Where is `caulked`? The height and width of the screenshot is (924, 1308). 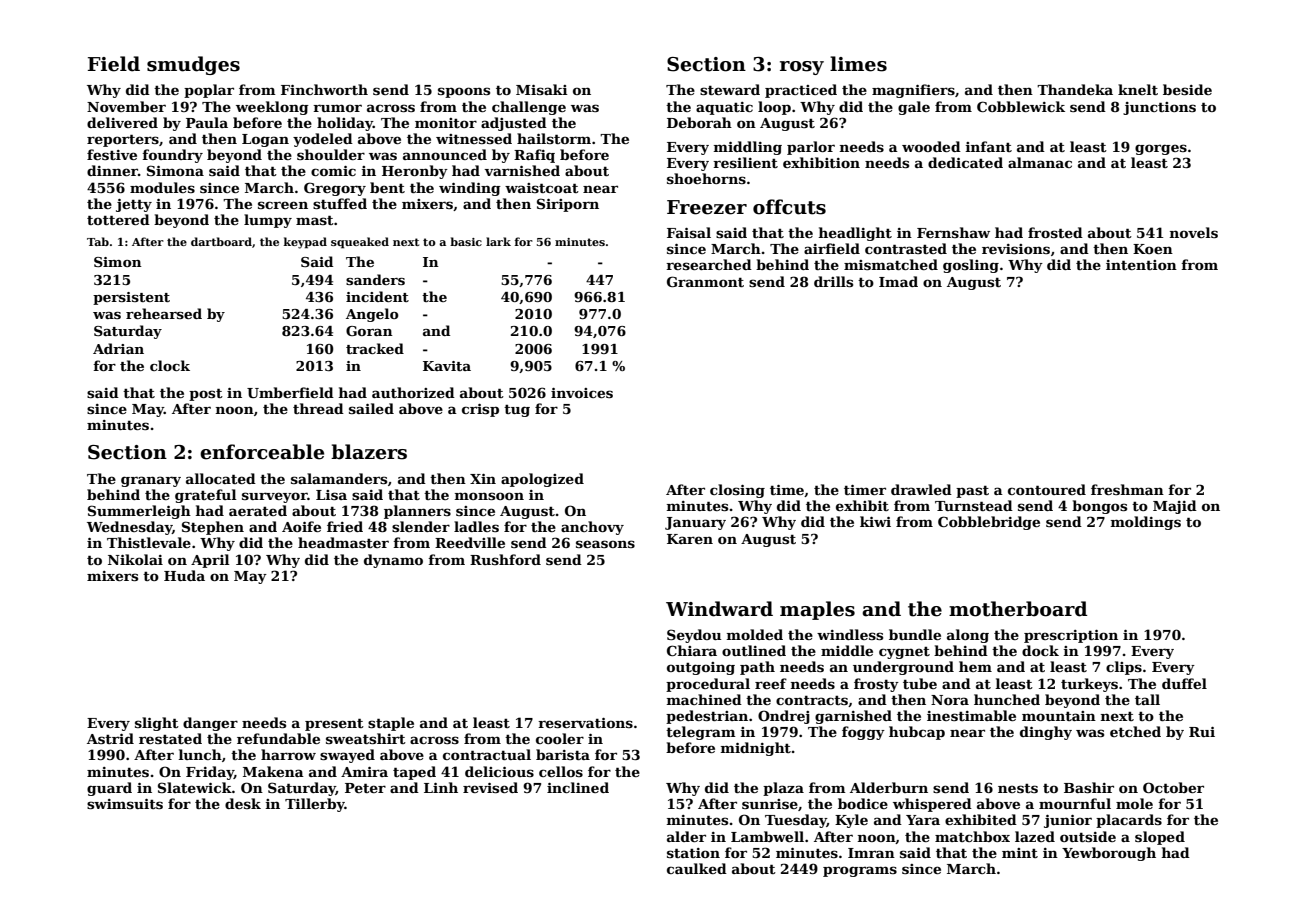 caulked is located at coordinates (697, 868).
